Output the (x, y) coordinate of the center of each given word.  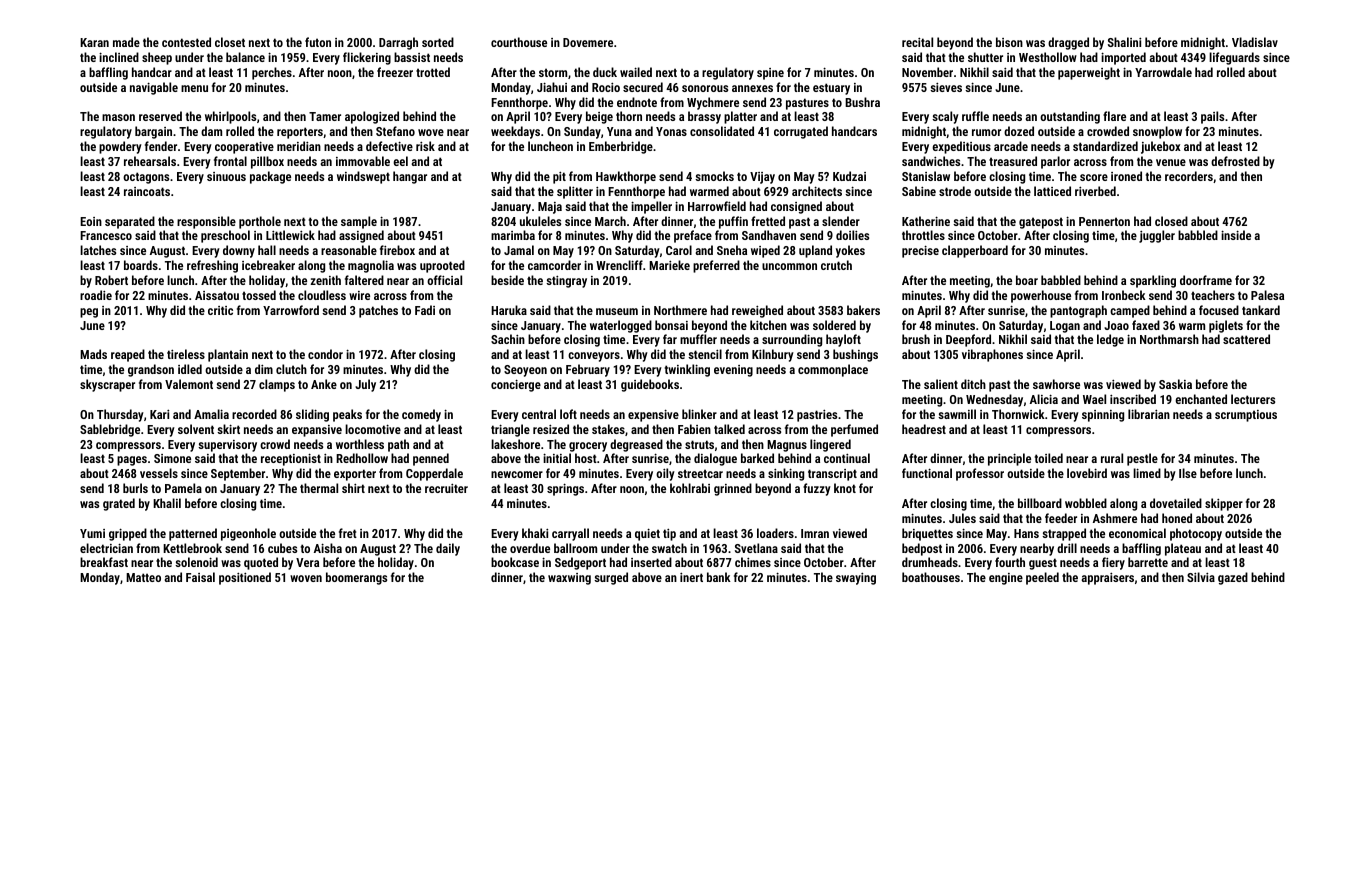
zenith (325, 280)
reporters (300, 133)
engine (1006, 579)
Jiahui (552, 87)
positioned (245, 578)
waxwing (569, 579)
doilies (852, 235)
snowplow (1157, 132)
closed (1171, 221)
